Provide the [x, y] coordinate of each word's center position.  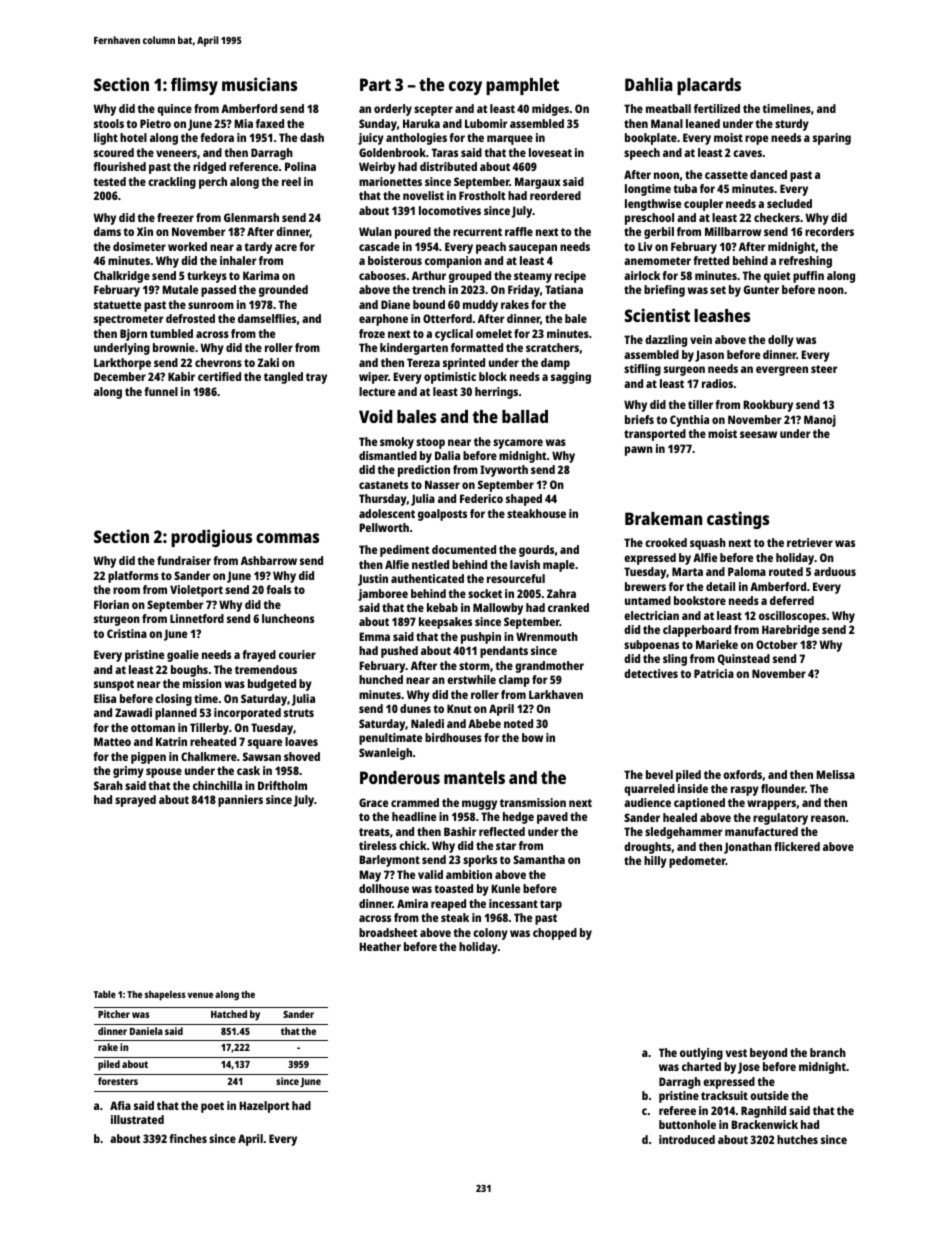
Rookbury [768, 406]
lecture [377, 391]
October [777, 644]
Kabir [181, 376]
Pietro [155, 123]
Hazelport [264, 1107]
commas [287, 538]
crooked [666, 542]
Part [375, 84]
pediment [404, 551]
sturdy [792, 125]
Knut [459, 708]
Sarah [108, 785]
